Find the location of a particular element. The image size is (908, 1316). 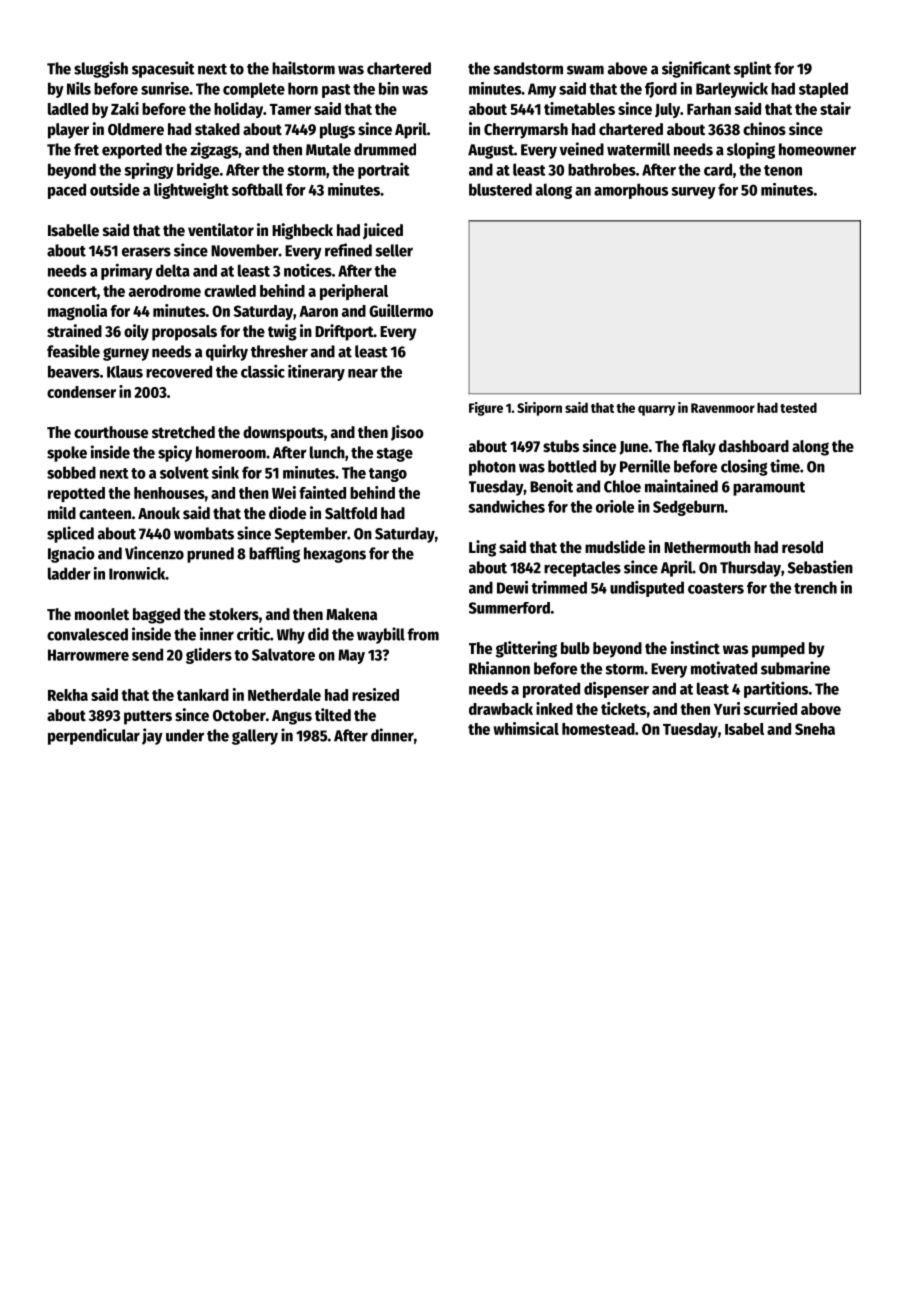

card is located at coordinates (718, 169).
